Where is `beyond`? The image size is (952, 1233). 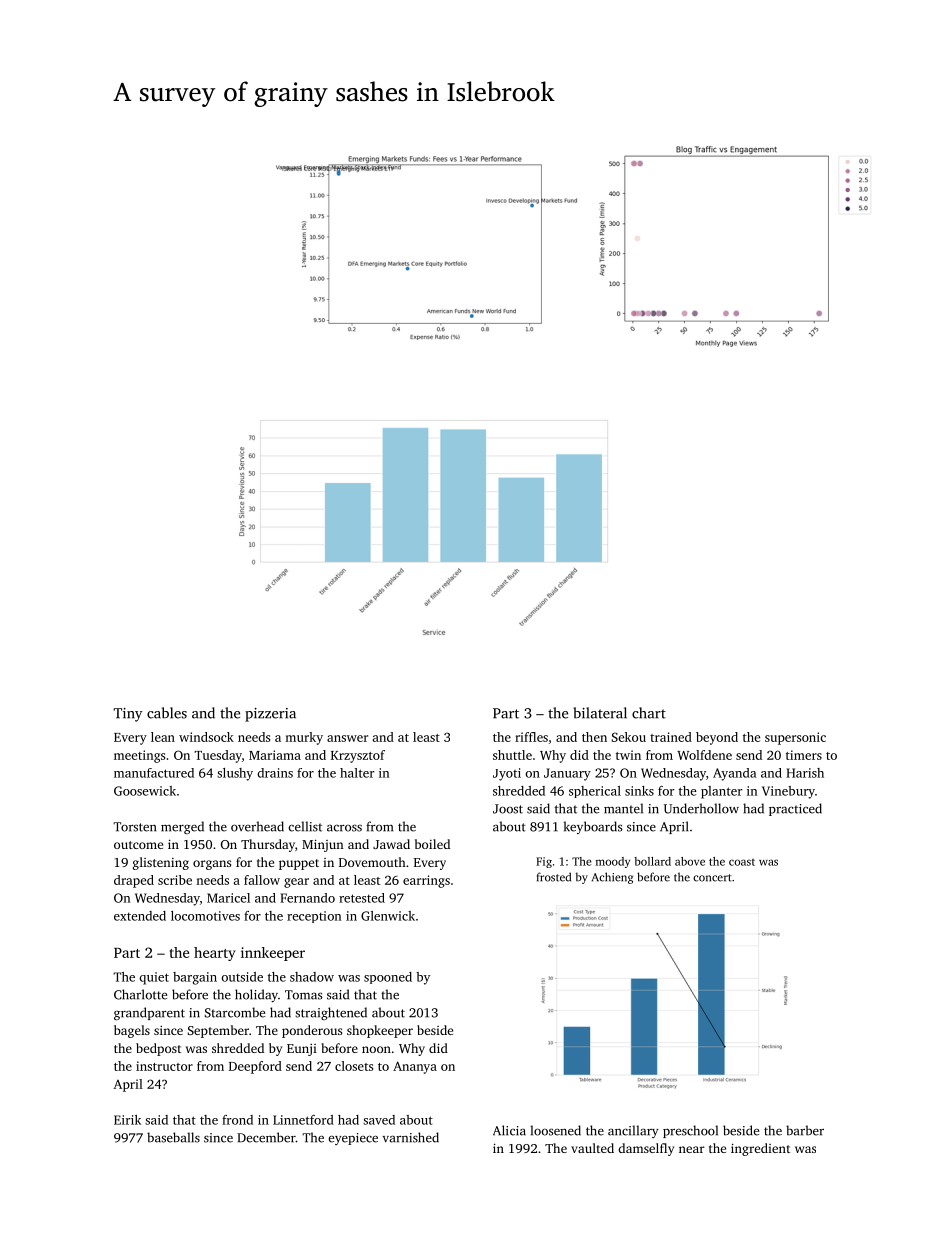 beyond is located at coordinates (717, 738).
